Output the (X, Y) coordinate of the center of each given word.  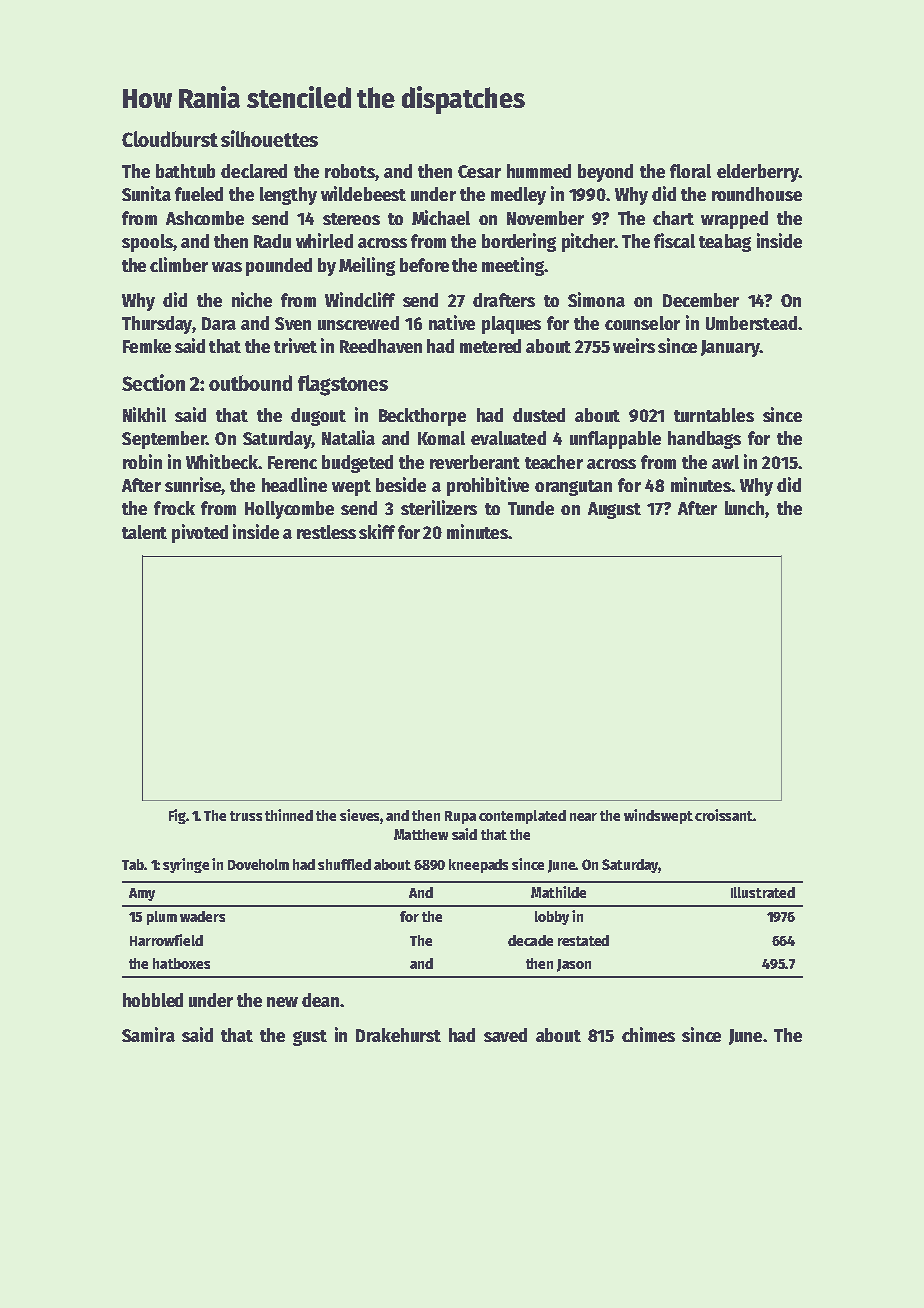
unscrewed (358, 323)
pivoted (200, 533)
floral (690, 171)
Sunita (146, 193)
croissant (724, 815)
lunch (744, 508)
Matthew (421, 834)
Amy (142, 894)
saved (505, 1035)
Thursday (157, 325)
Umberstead (751, 323)
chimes (648, 1034)
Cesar (479, 171)
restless (326, 532)
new (282, 1002)
